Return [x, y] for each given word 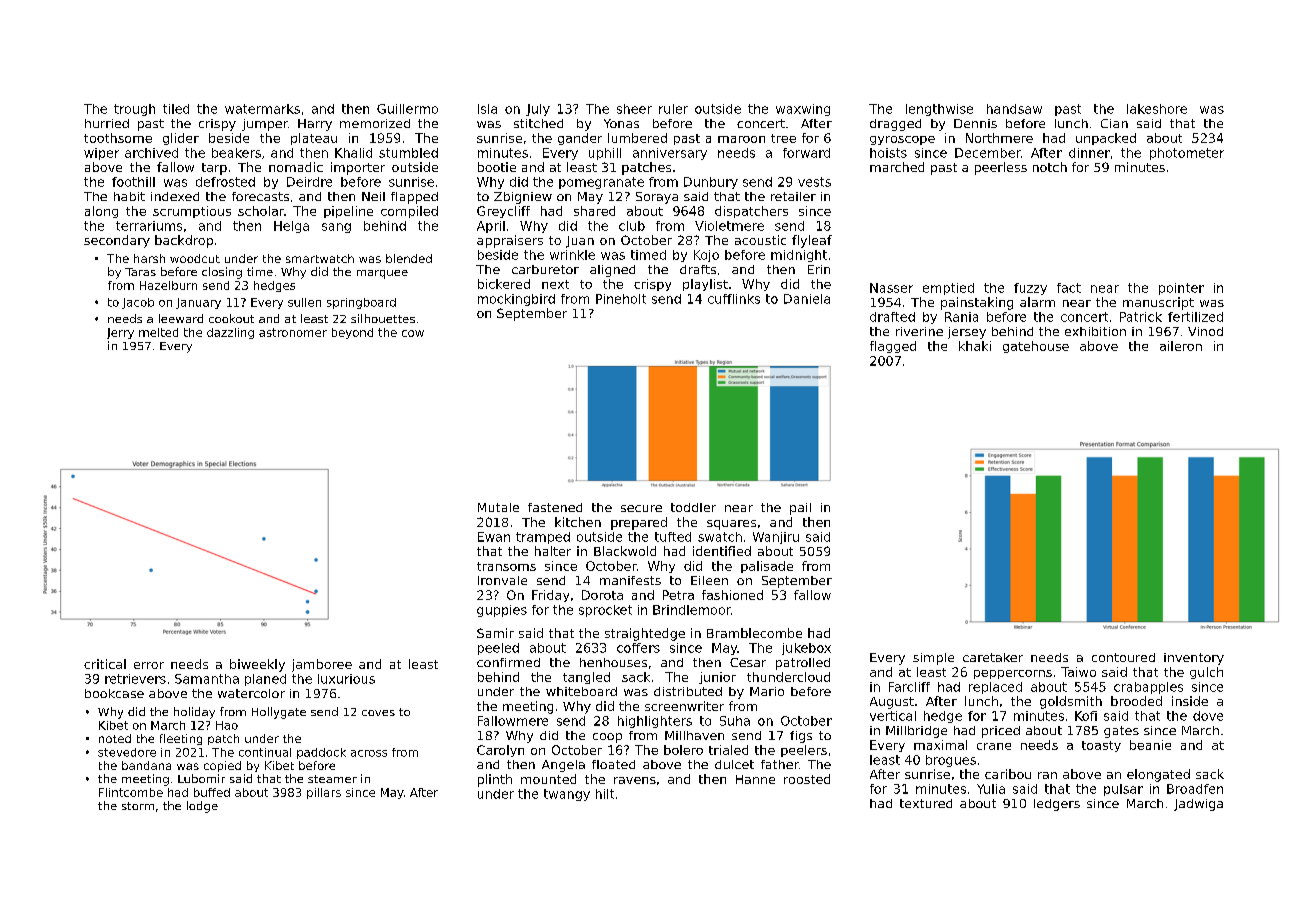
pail [800, 509]
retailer [793, 196]
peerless [1001, 168]
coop [607, 738]
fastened [555, 507]
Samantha [207, 679]
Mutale [498, 507]
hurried [107, 123]
